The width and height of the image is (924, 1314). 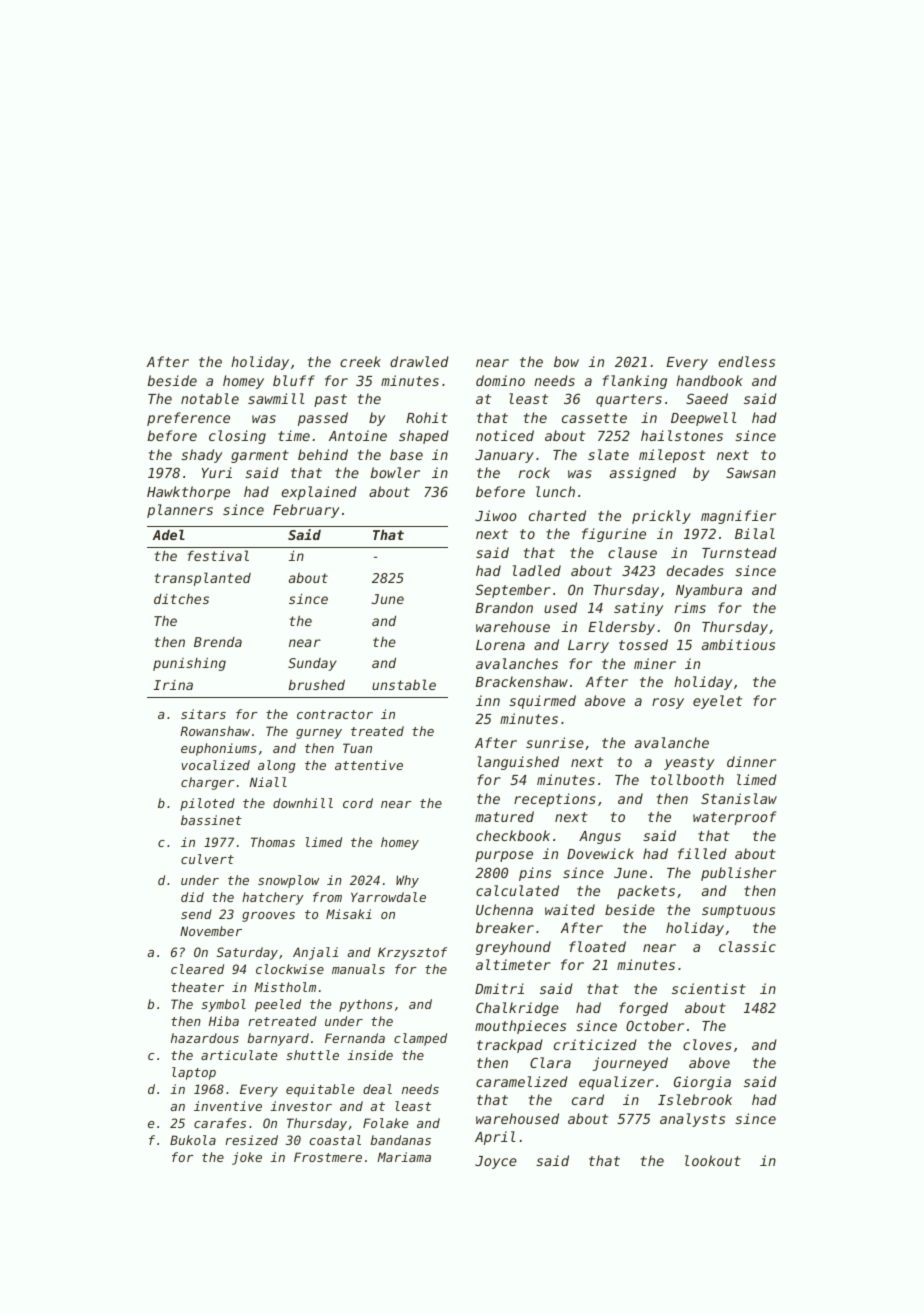 What do you see at coordinates (707, 398) in the image?
I see `Saeed` at bounding box center [707, 398].
